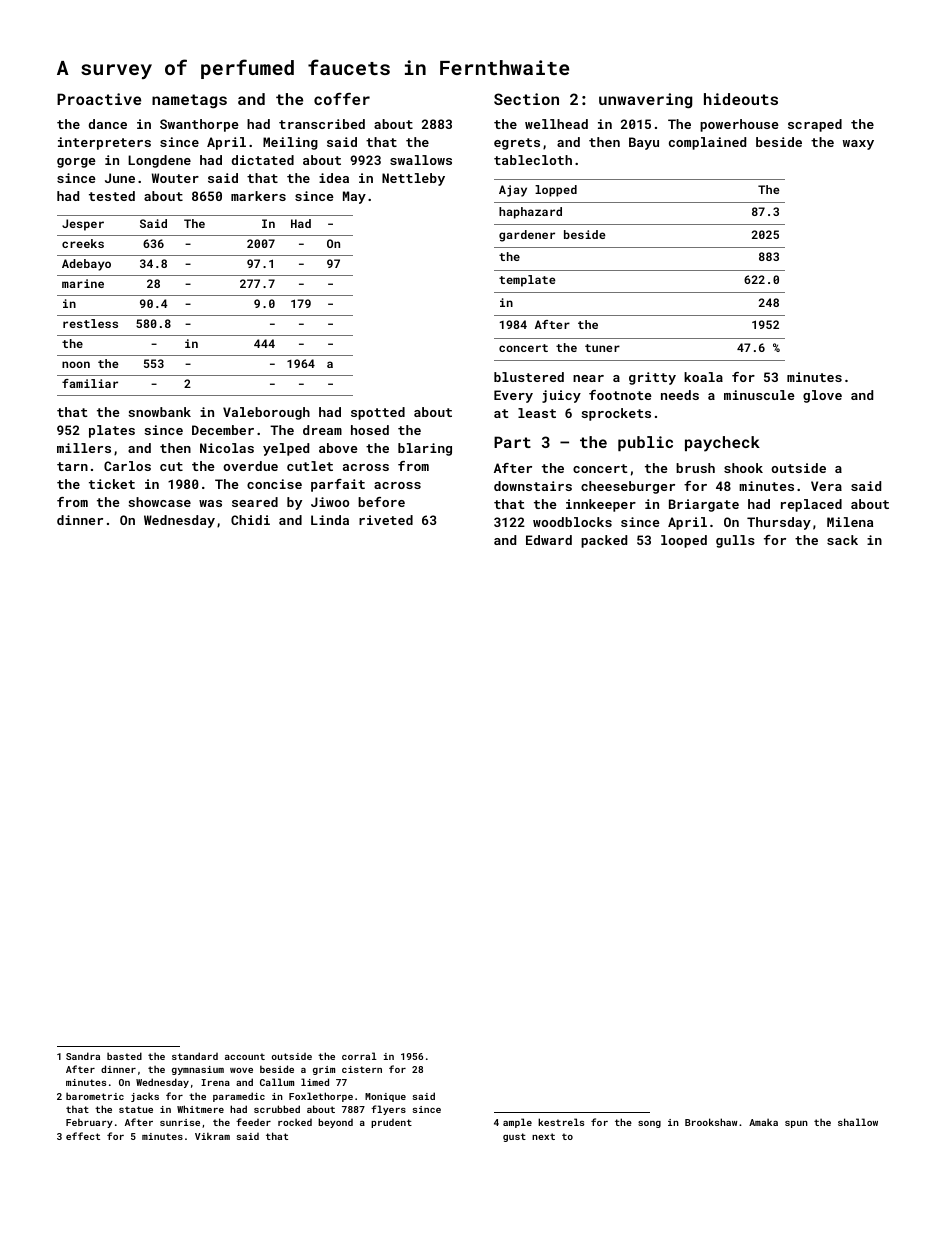 The width and height of the screenshot is (952, 1233). I want to click on template, so click(527, 281).
